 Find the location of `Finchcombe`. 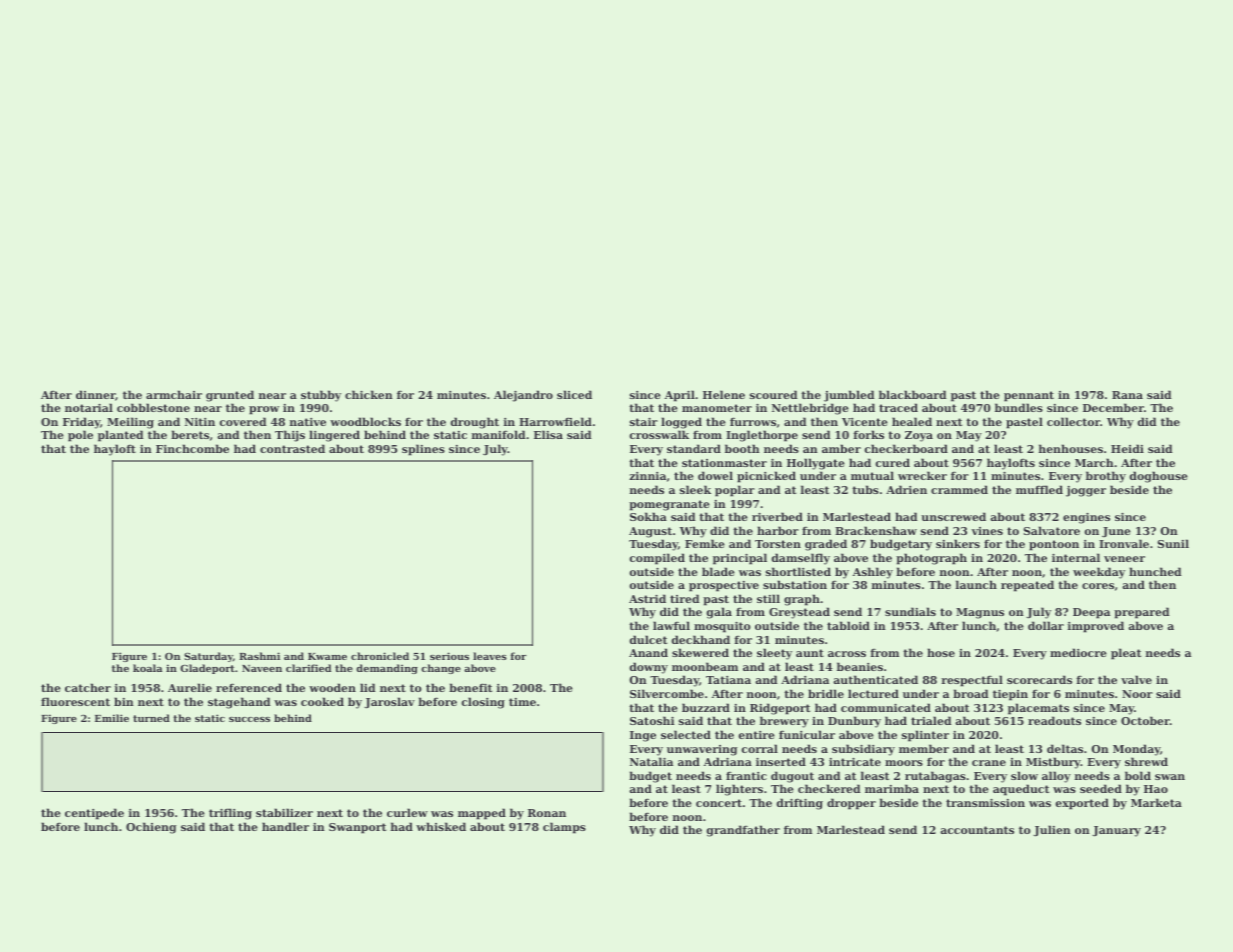

Finchcombe is located at coordinates (192, 448).
